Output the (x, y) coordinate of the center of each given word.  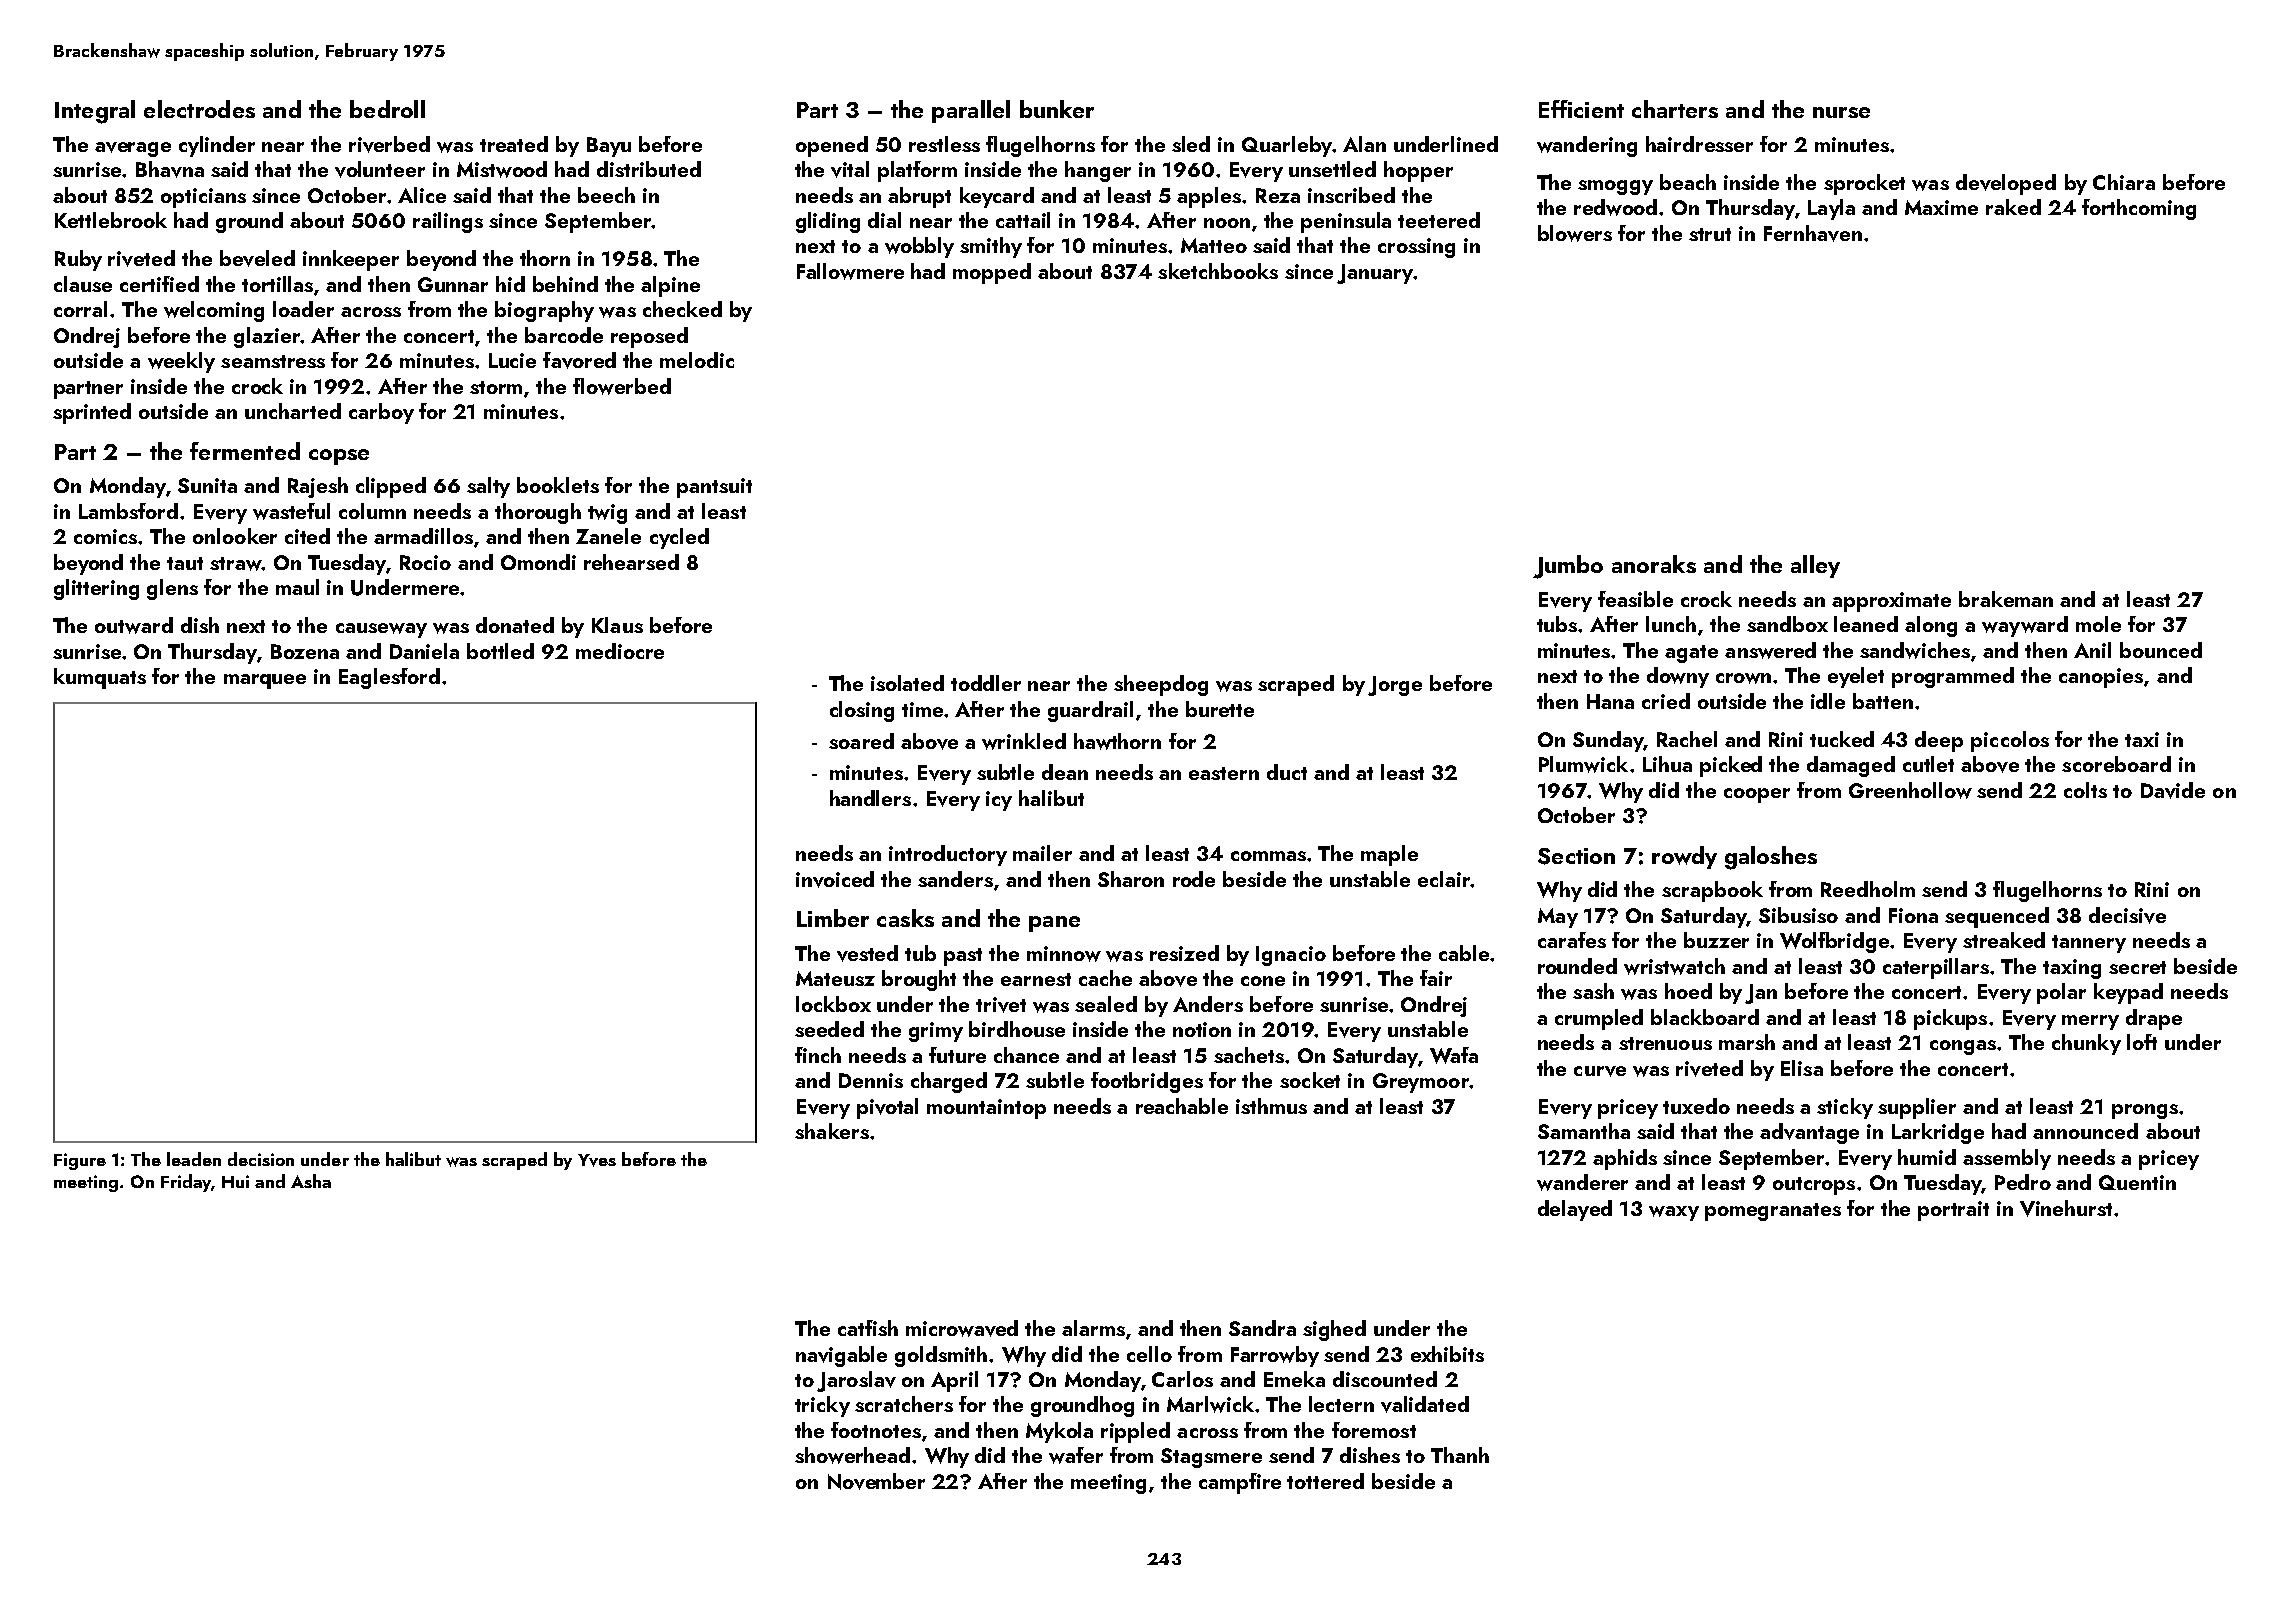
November (876, 1481)
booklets (558, 485)
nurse (1841, 112)
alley (1815, 566)
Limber (833, 918)
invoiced (835, 879)
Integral (95, 112)
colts (2085, 790)
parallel (971, 111)
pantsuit (714, 488)
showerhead (852, 1455)
